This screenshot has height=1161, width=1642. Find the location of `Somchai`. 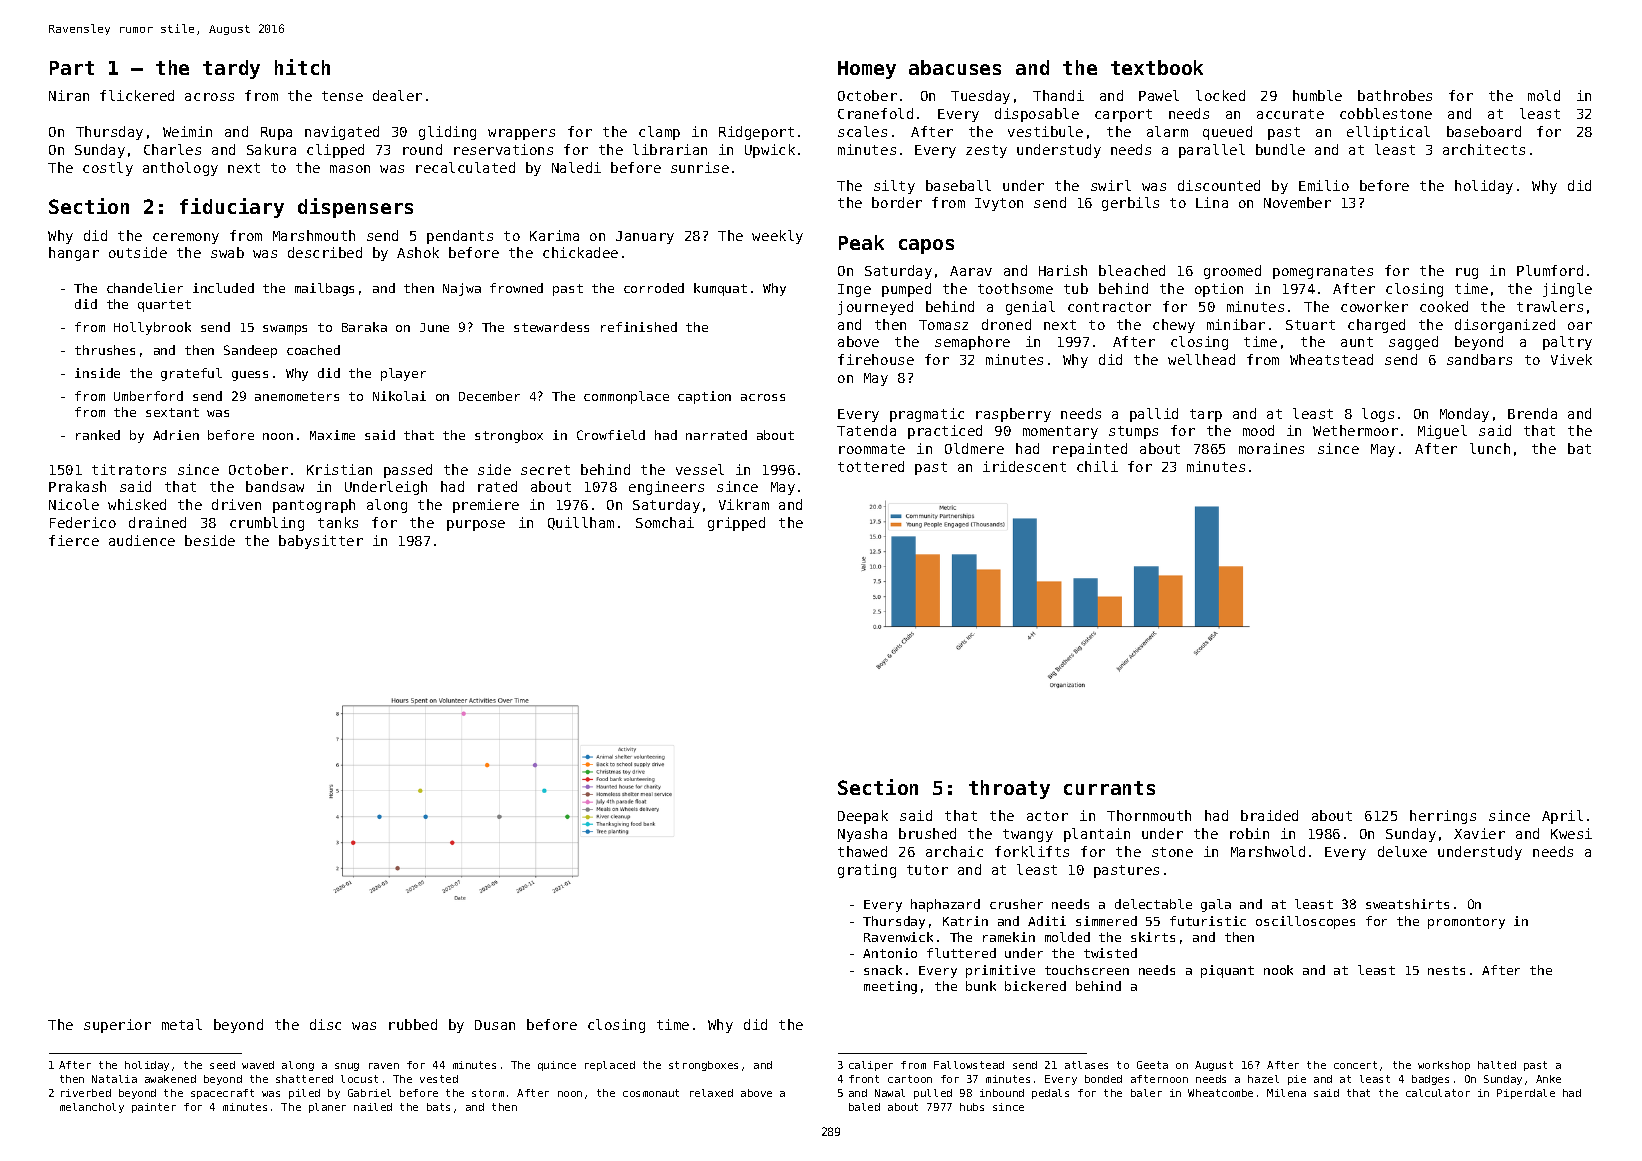

Somchai is located at coordinates (665, 522).
